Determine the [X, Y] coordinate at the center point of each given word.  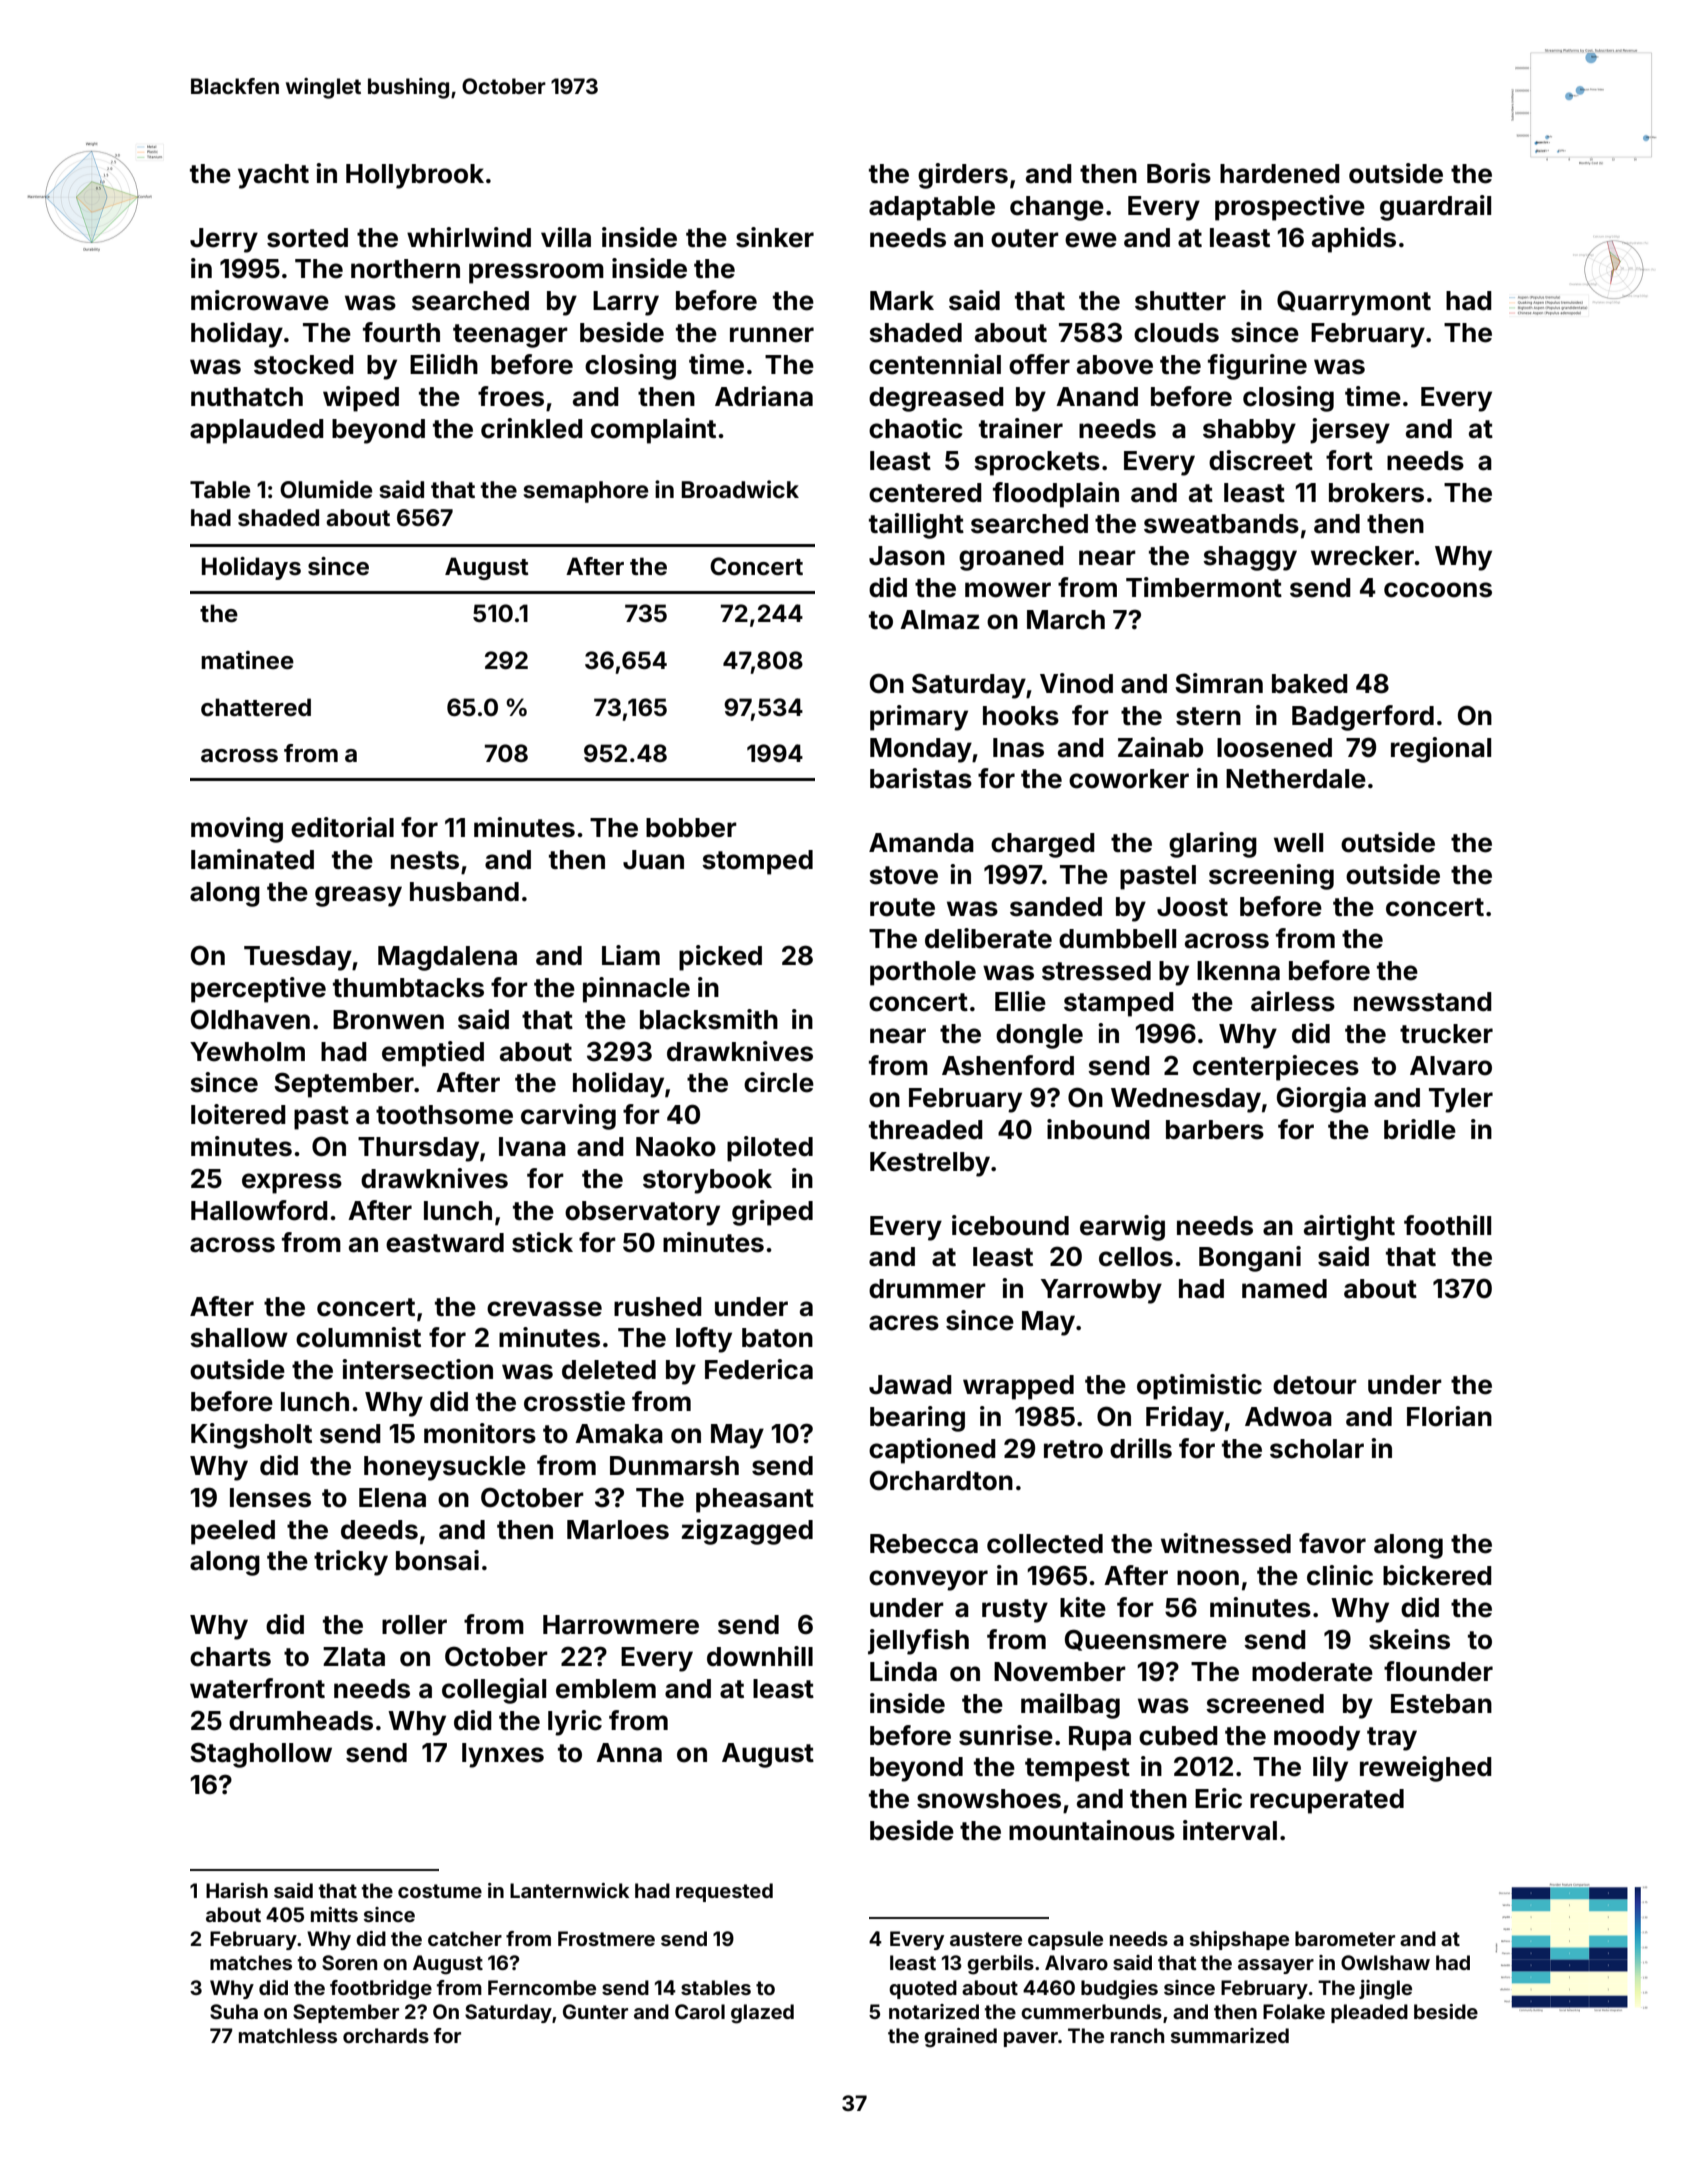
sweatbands [1221, 524]
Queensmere [1146, 1640]
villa [566, 237]
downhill [760, 1656]
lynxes [503, 1755]
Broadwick [740, 489]
